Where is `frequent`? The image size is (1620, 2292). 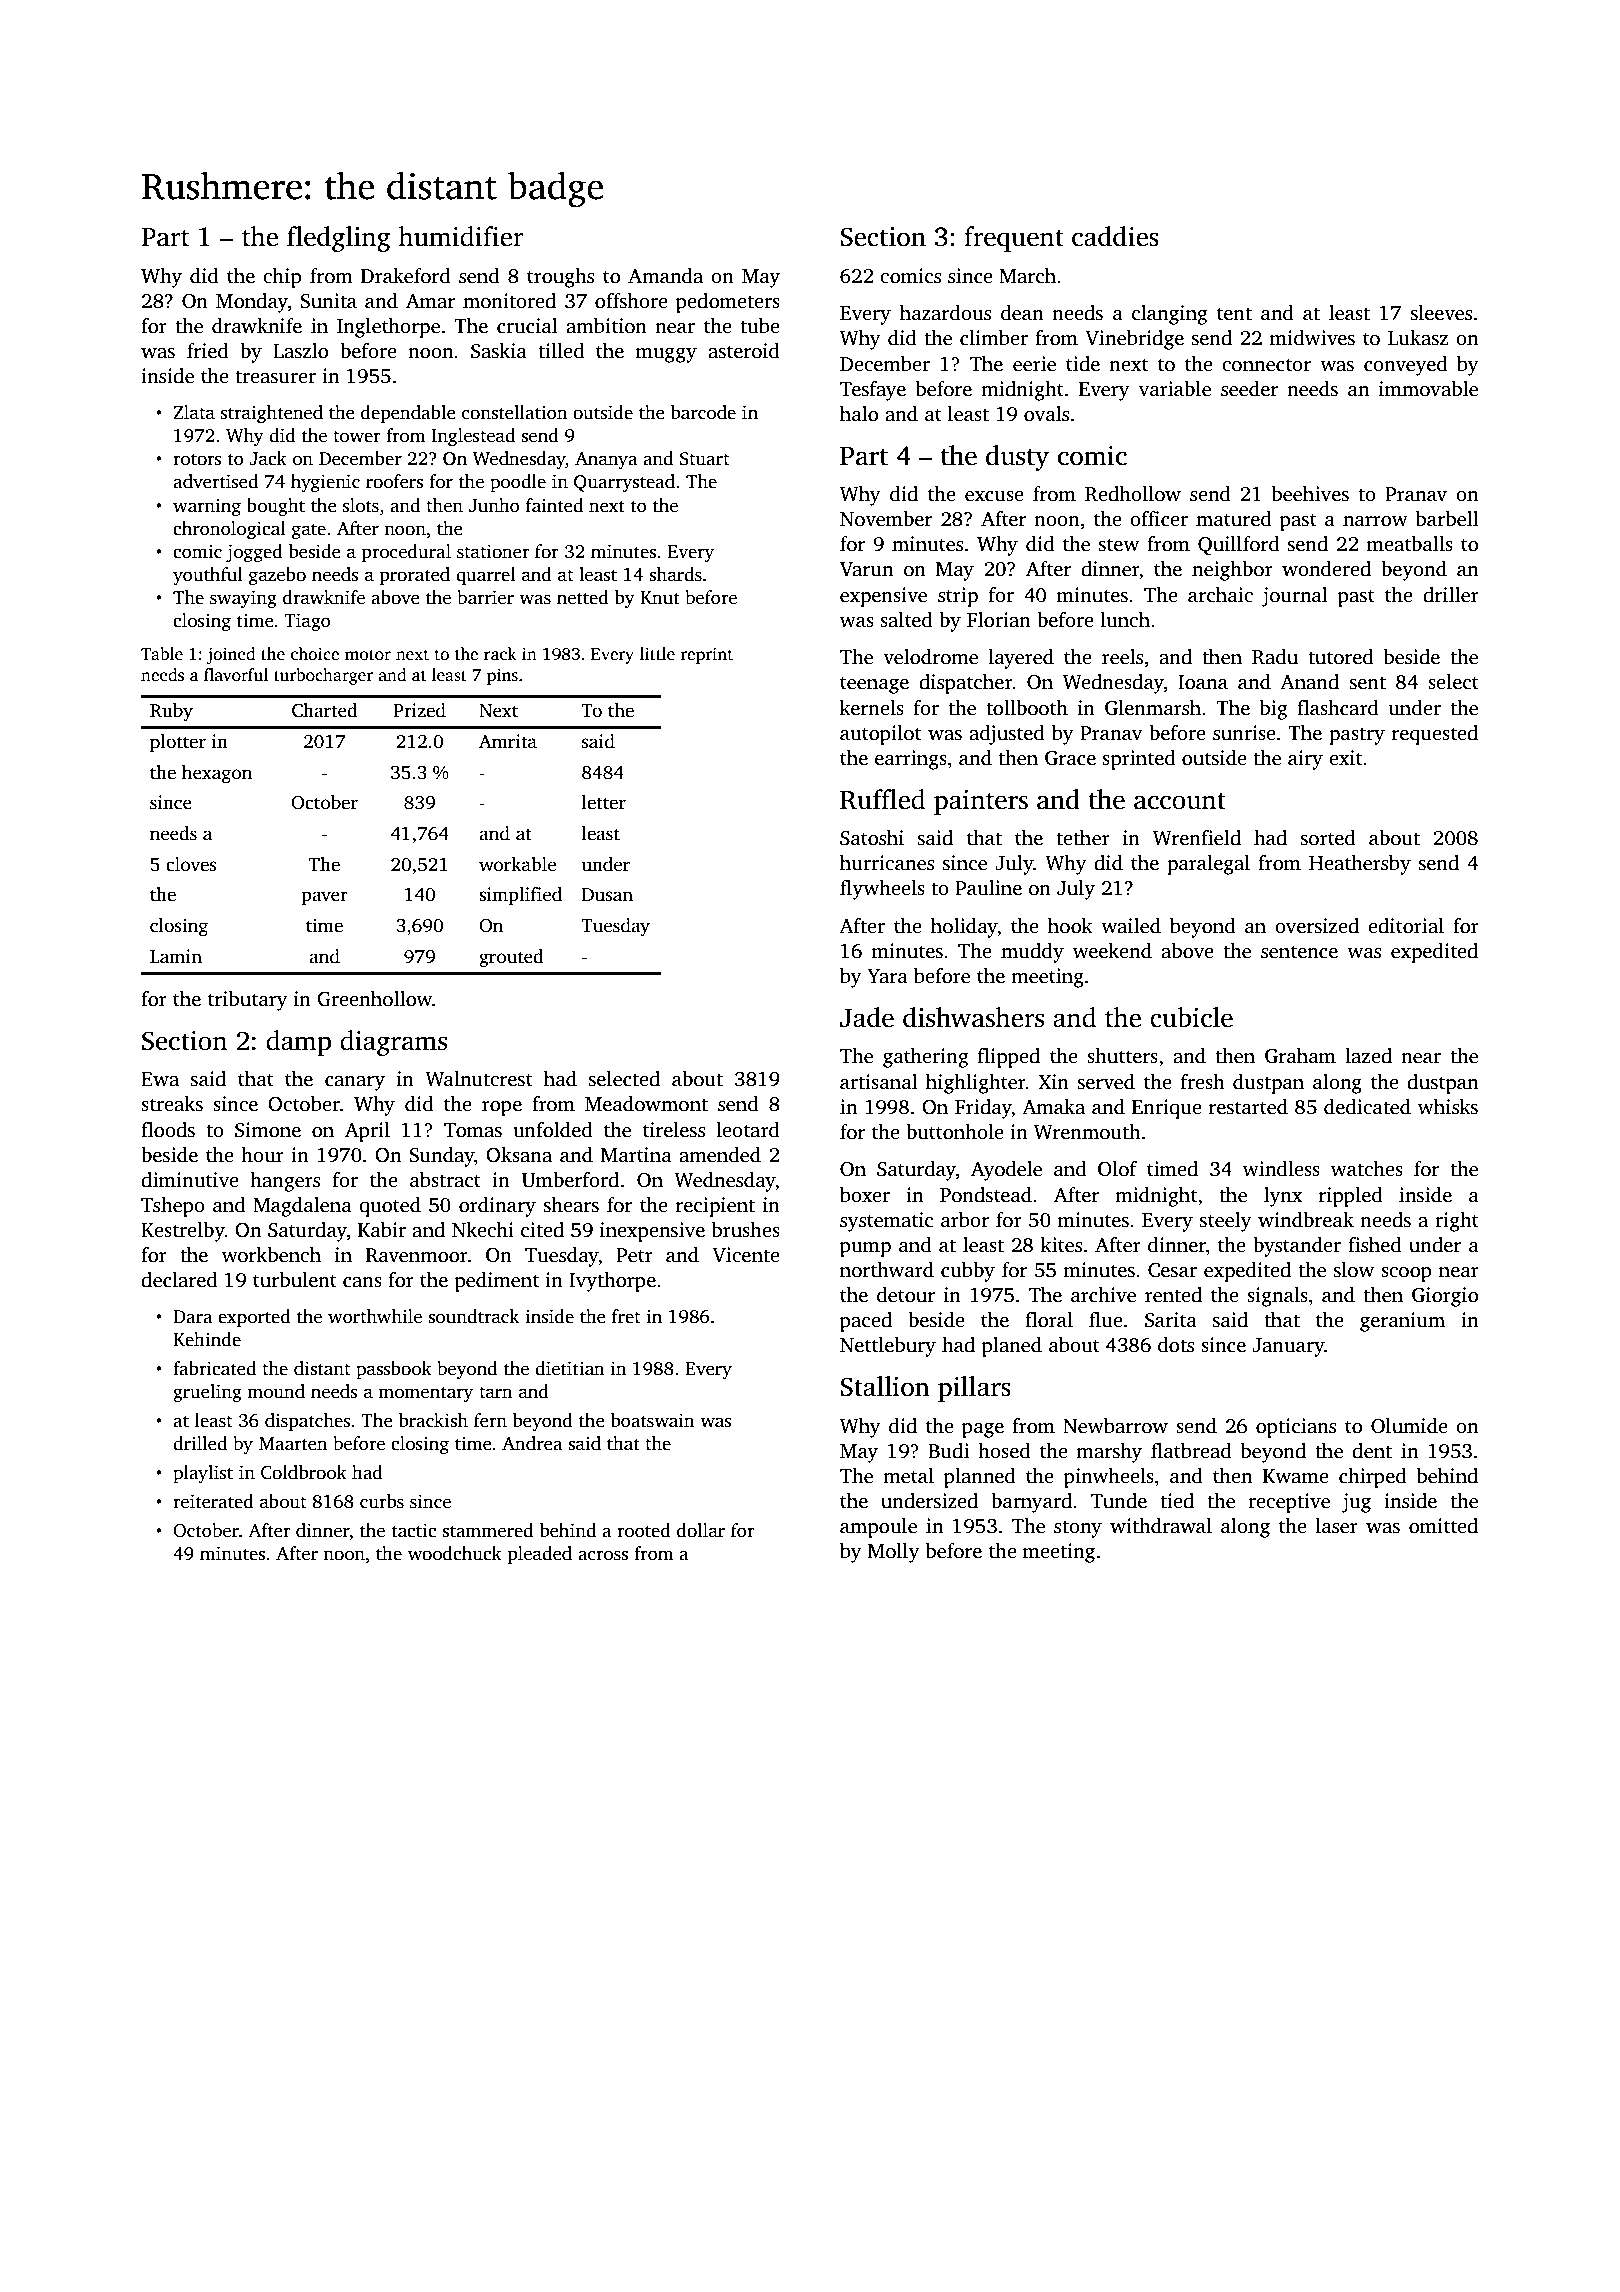
frequent is located at coordinates (1014, 239).
